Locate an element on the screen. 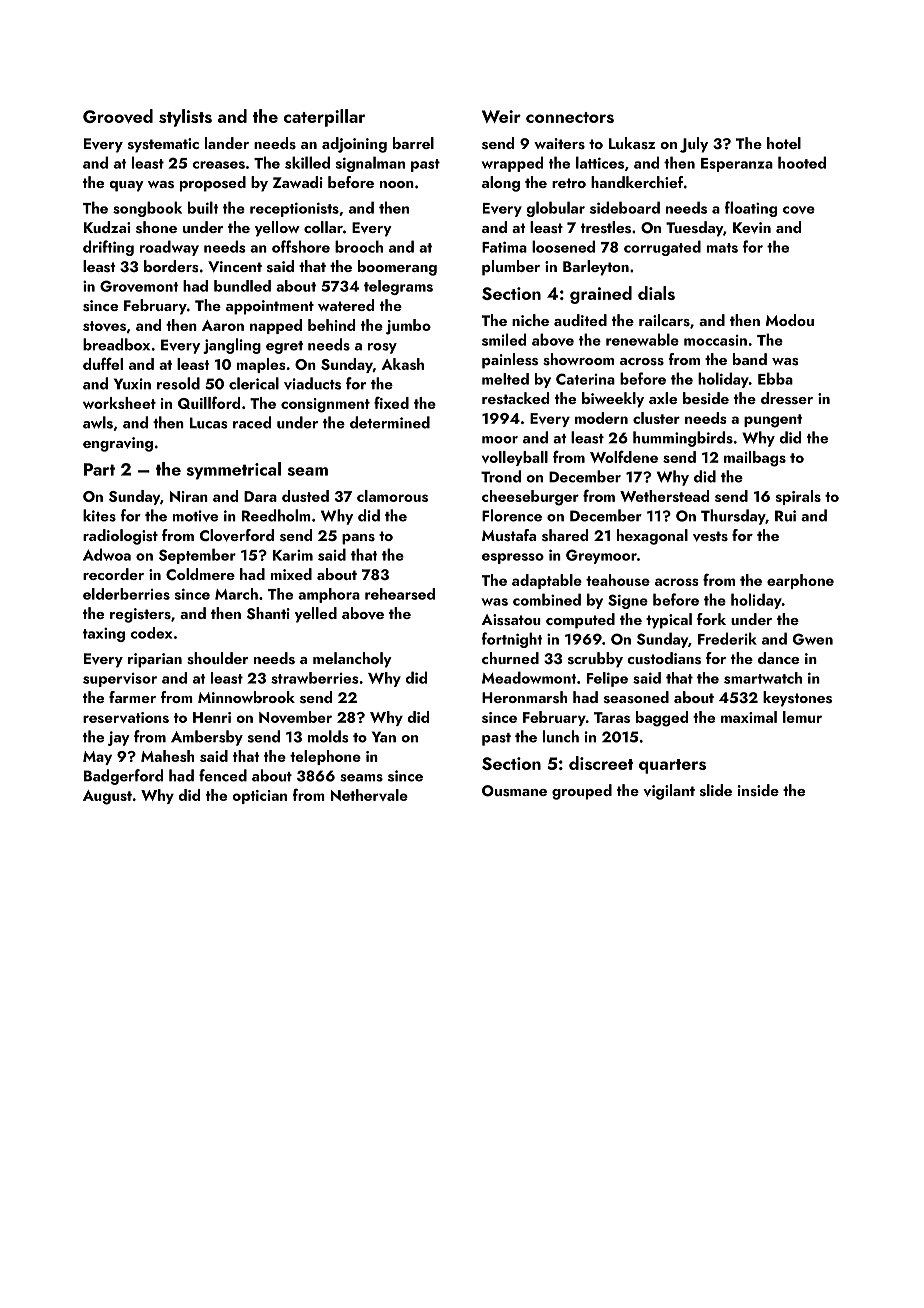 The width and height of the screenshot is (924, 1308). barrel is located at coordinates (413, 143).
